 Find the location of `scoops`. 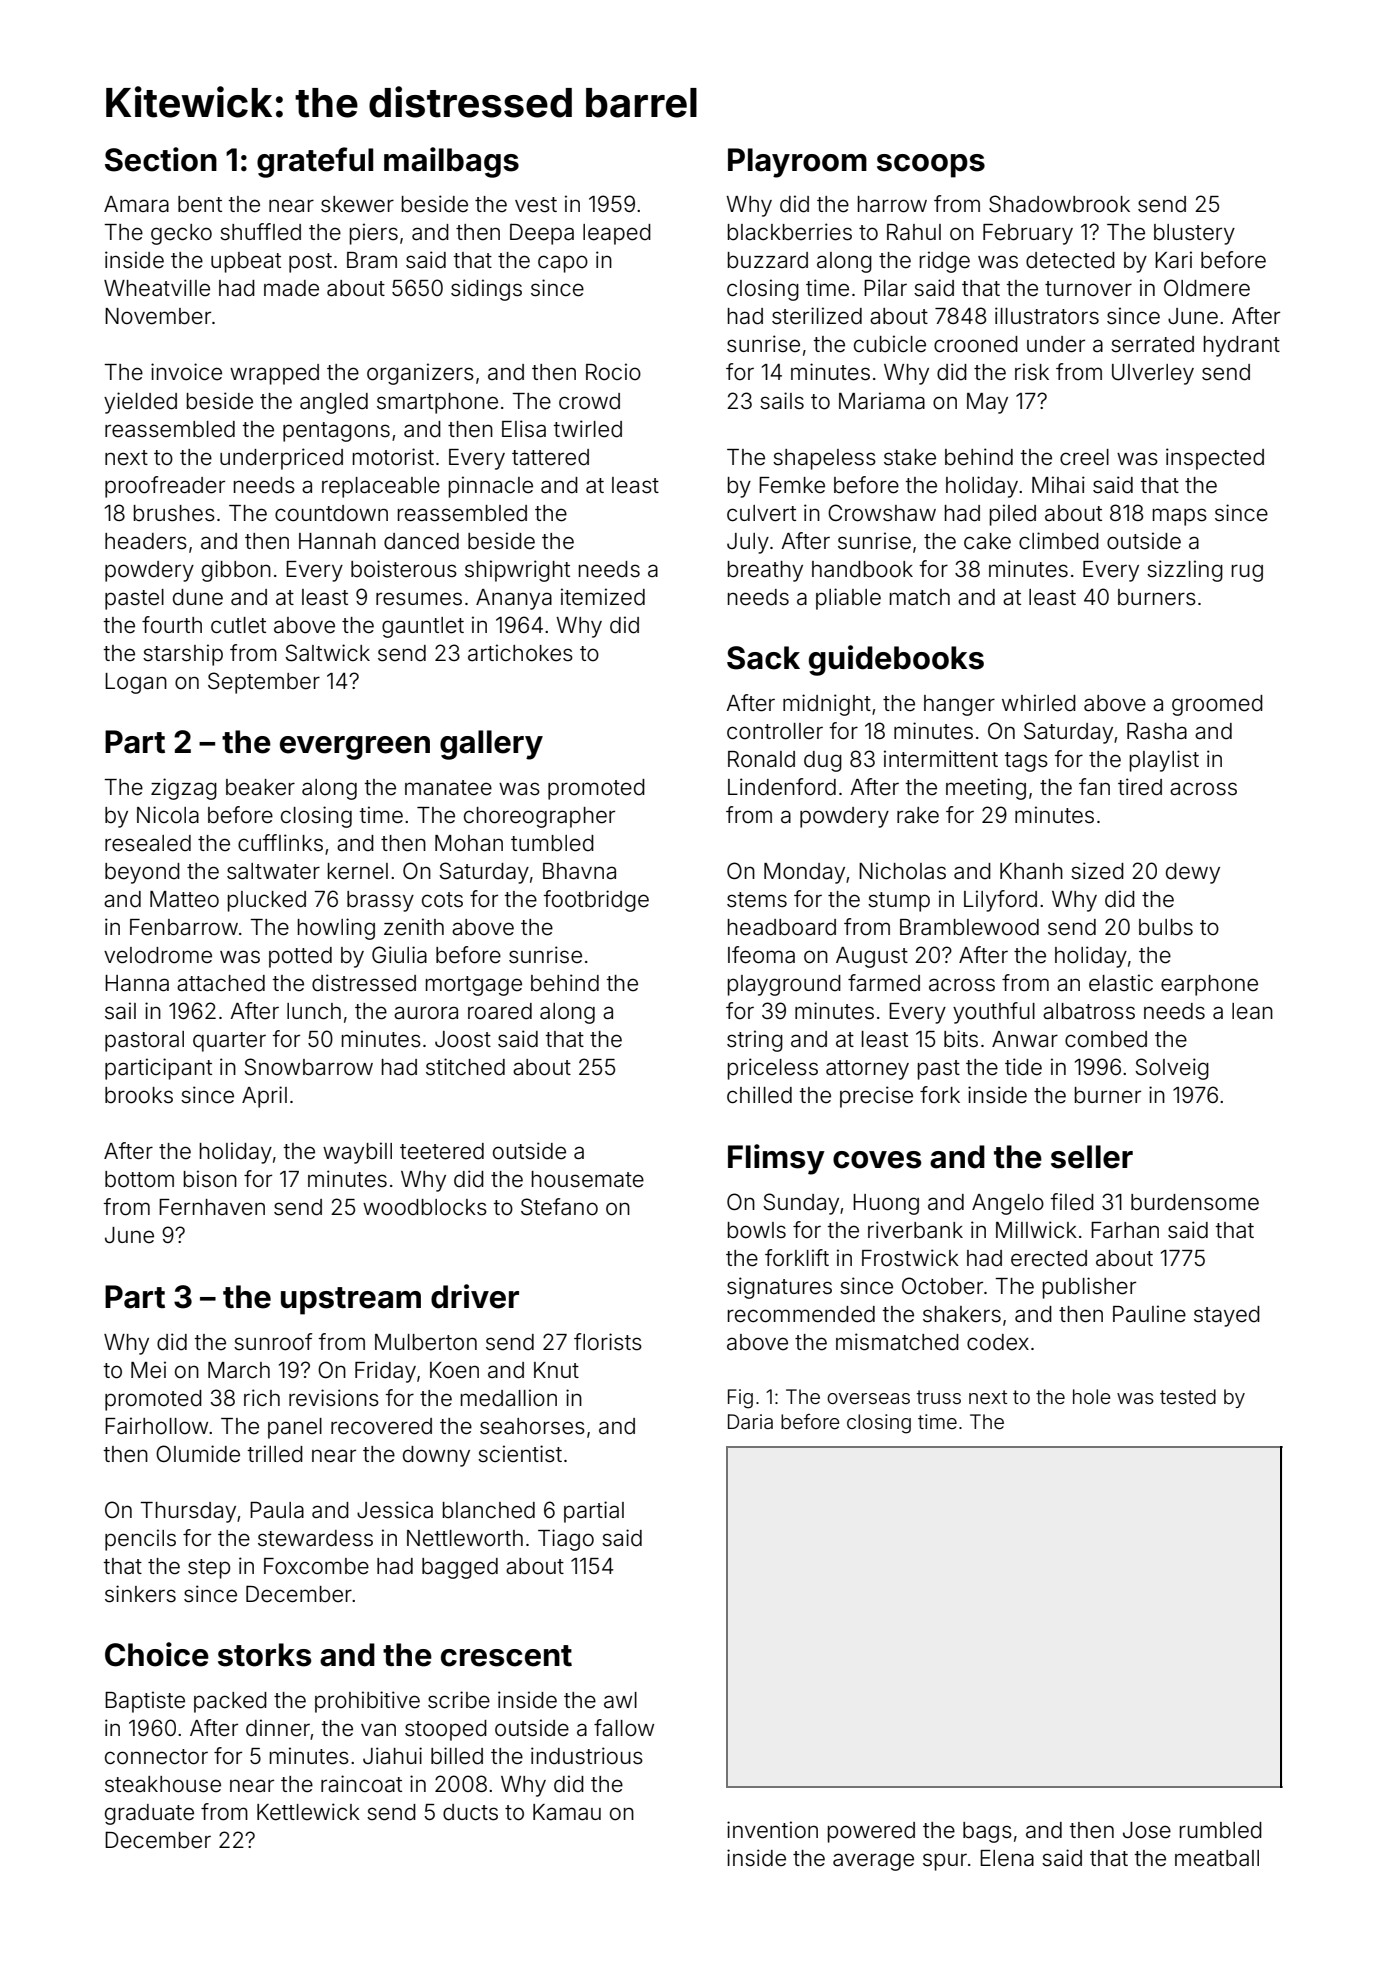

scoops is located at coordinates (931, 166).
